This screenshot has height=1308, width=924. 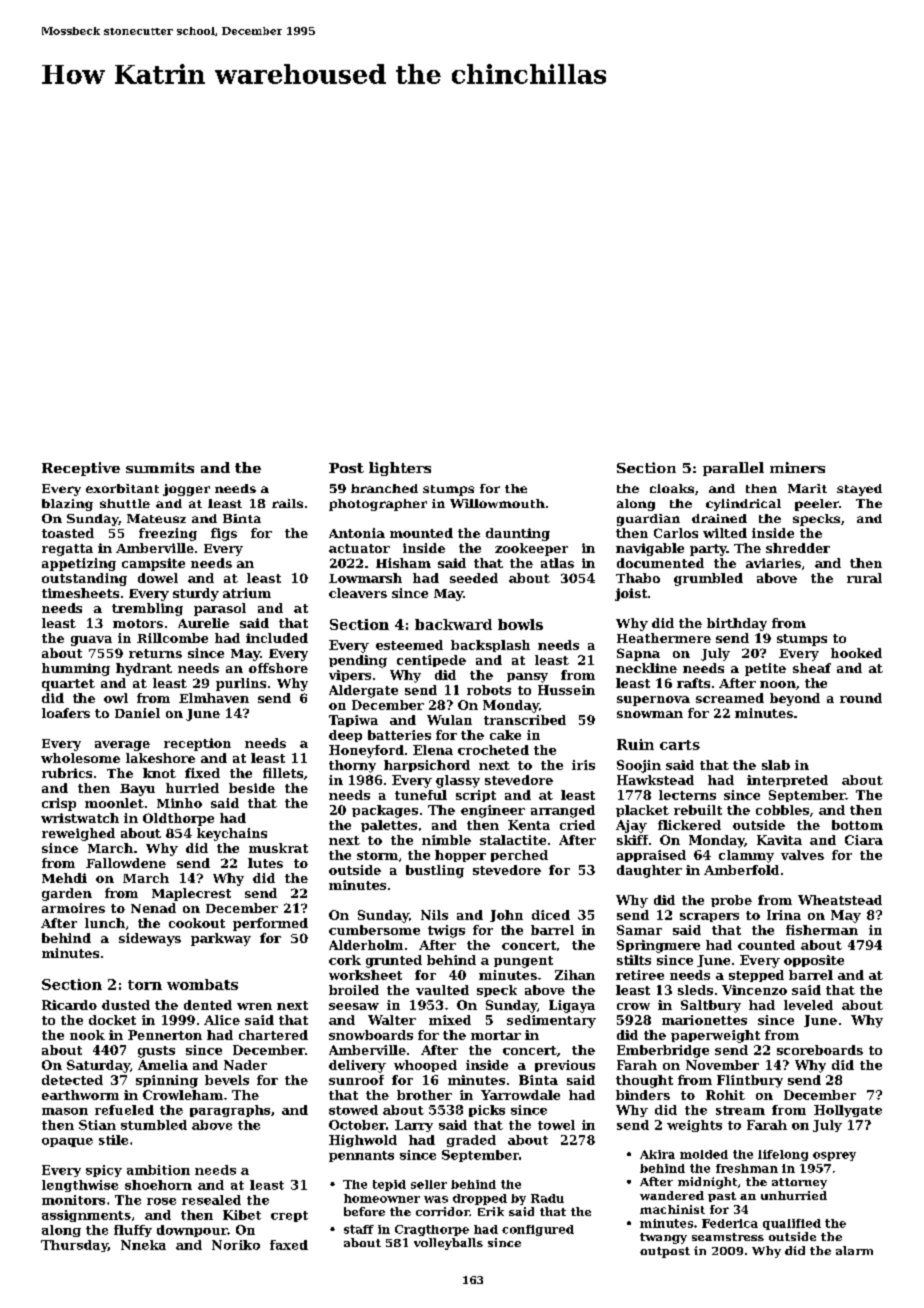 I want to click on lecterns, so click(x=687, y=795).
